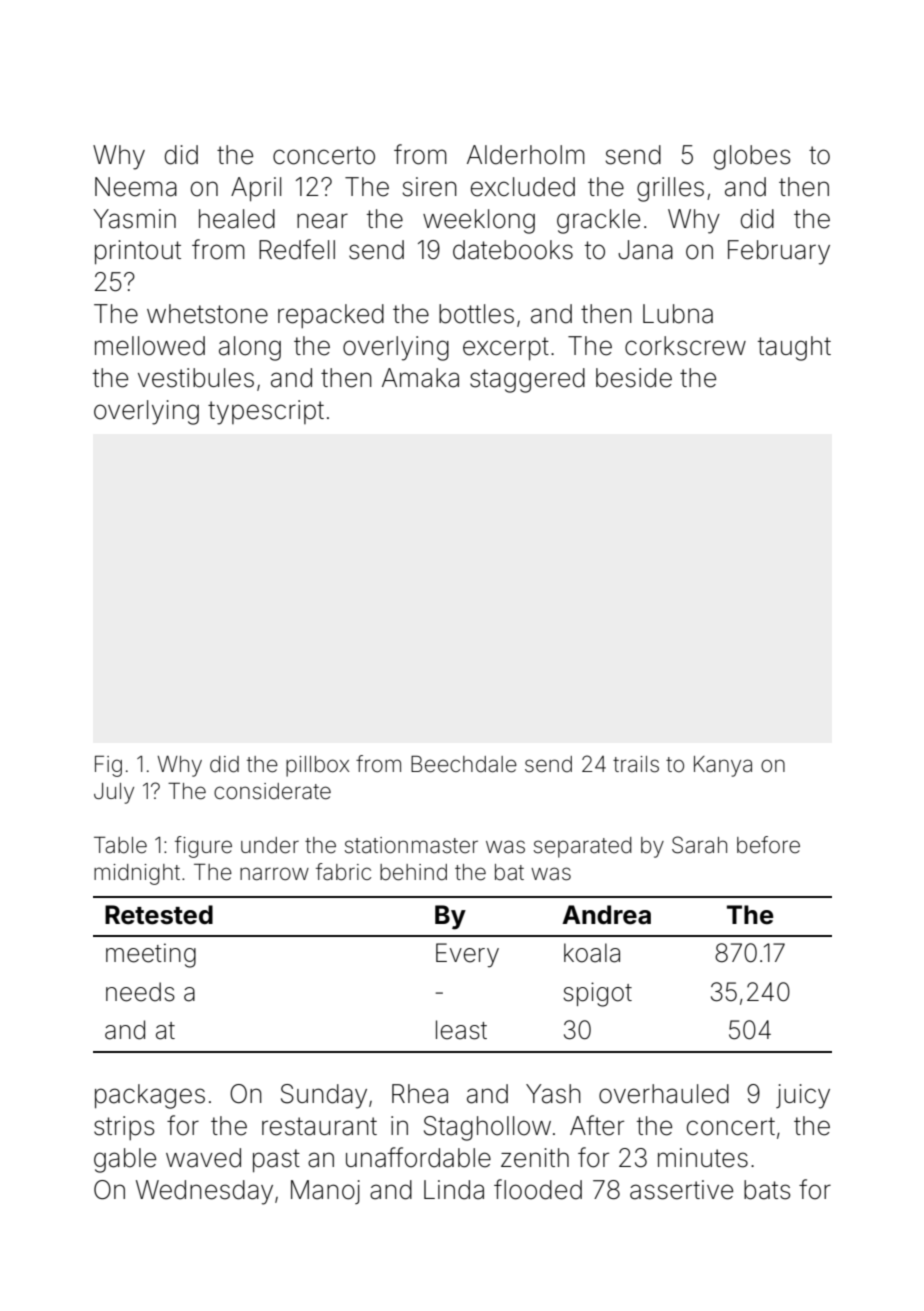 Image resolution: width=924 pixels, height=1311 pixels. I want to click on considerate, so click(272, 791).
